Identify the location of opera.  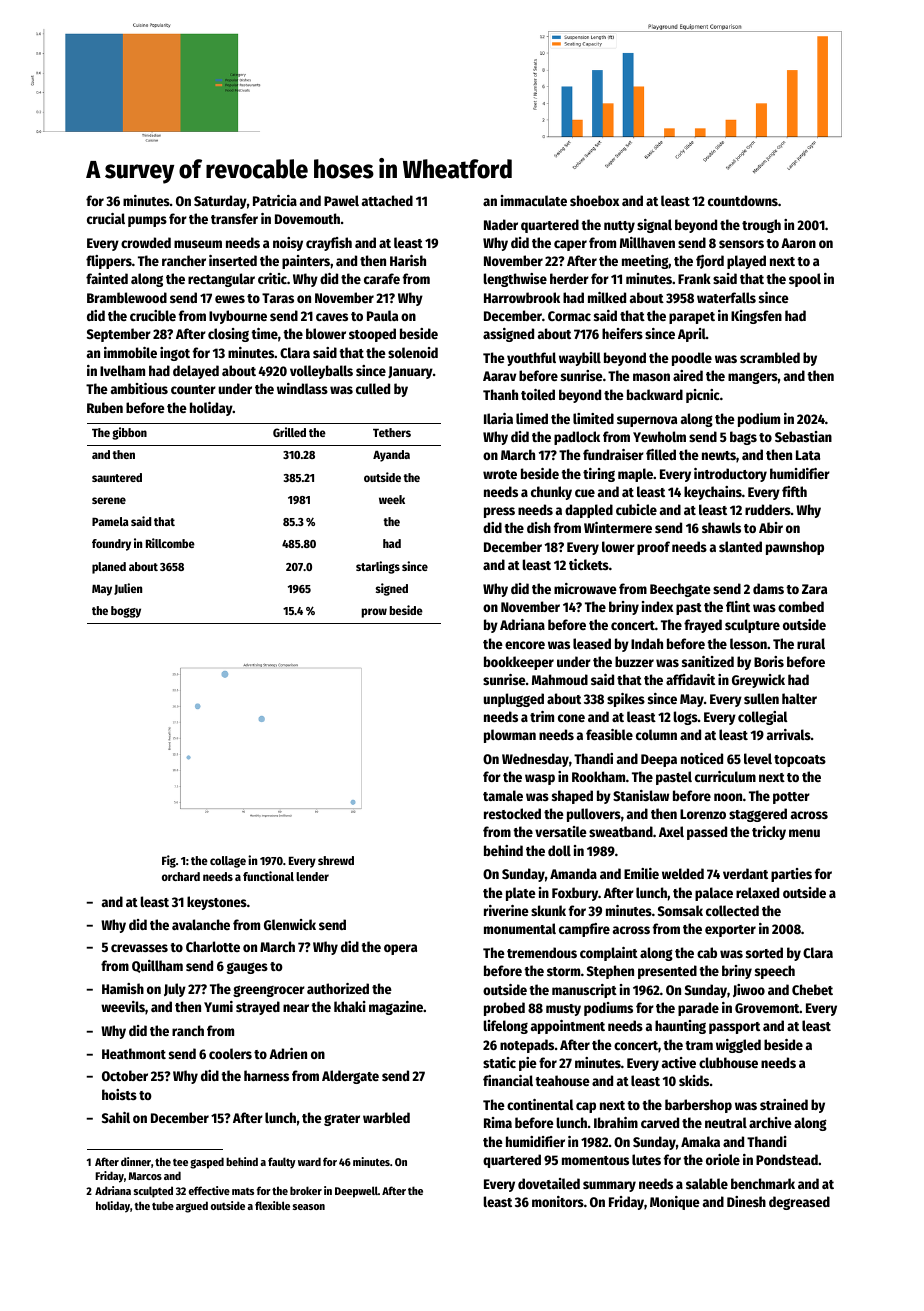
(400, 949).
